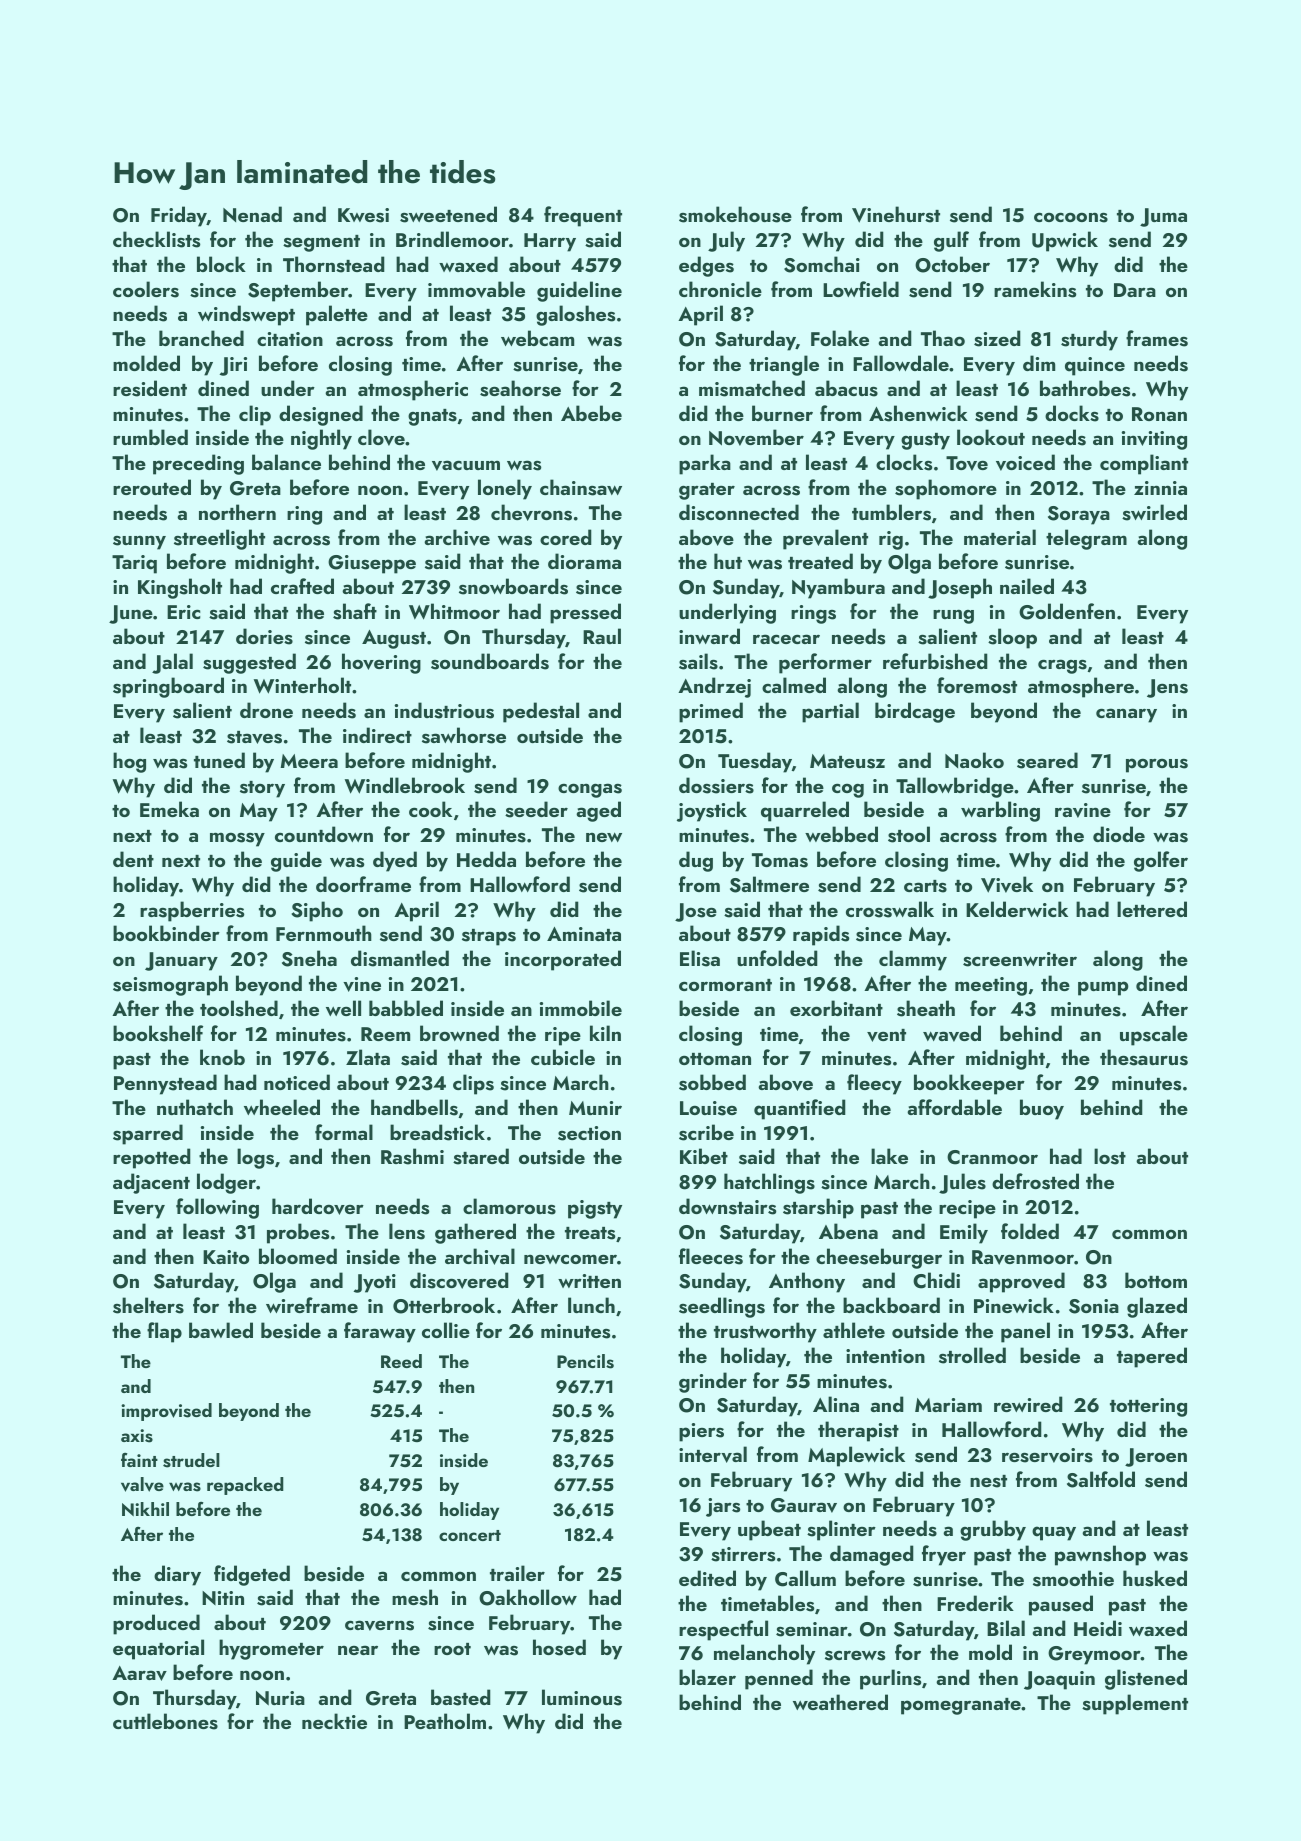 The image size is (1301, 1841). What do you see at coordinates (954, 1107) in the screenshot?
I see `affordable` at bounding box center [954, 1107].
